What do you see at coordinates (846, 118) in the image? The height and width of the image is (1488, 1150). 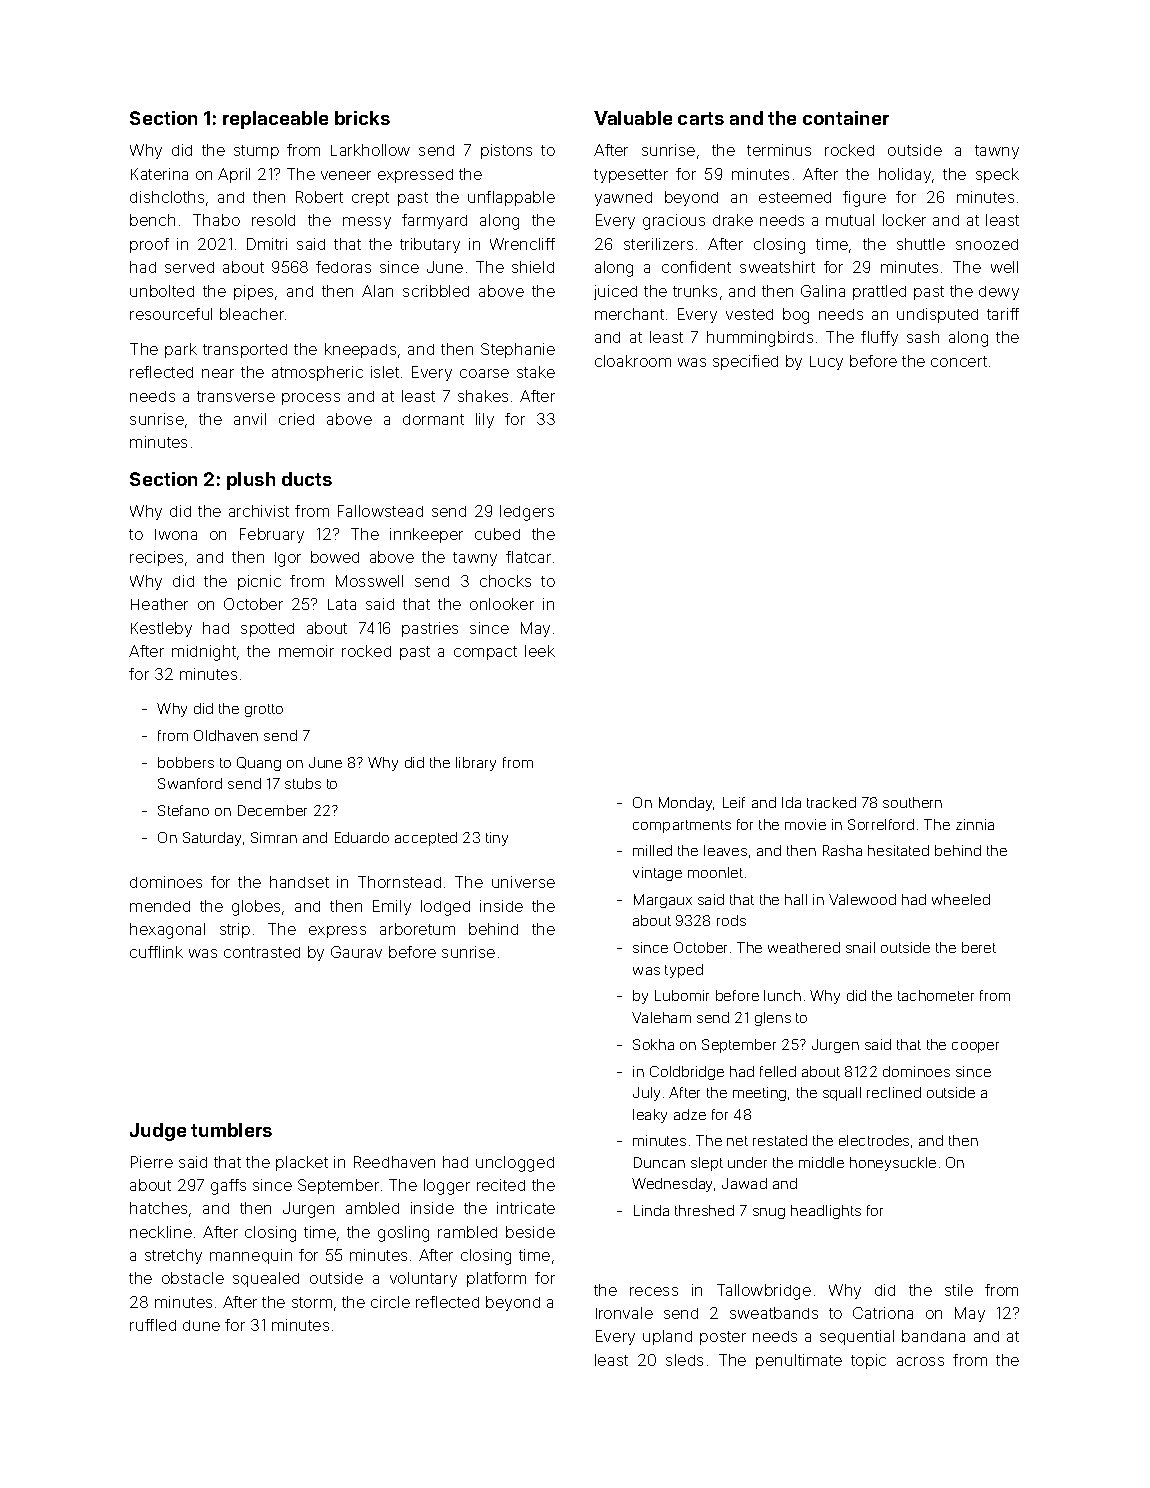 I see `container` at bounding box center [846, 118].
